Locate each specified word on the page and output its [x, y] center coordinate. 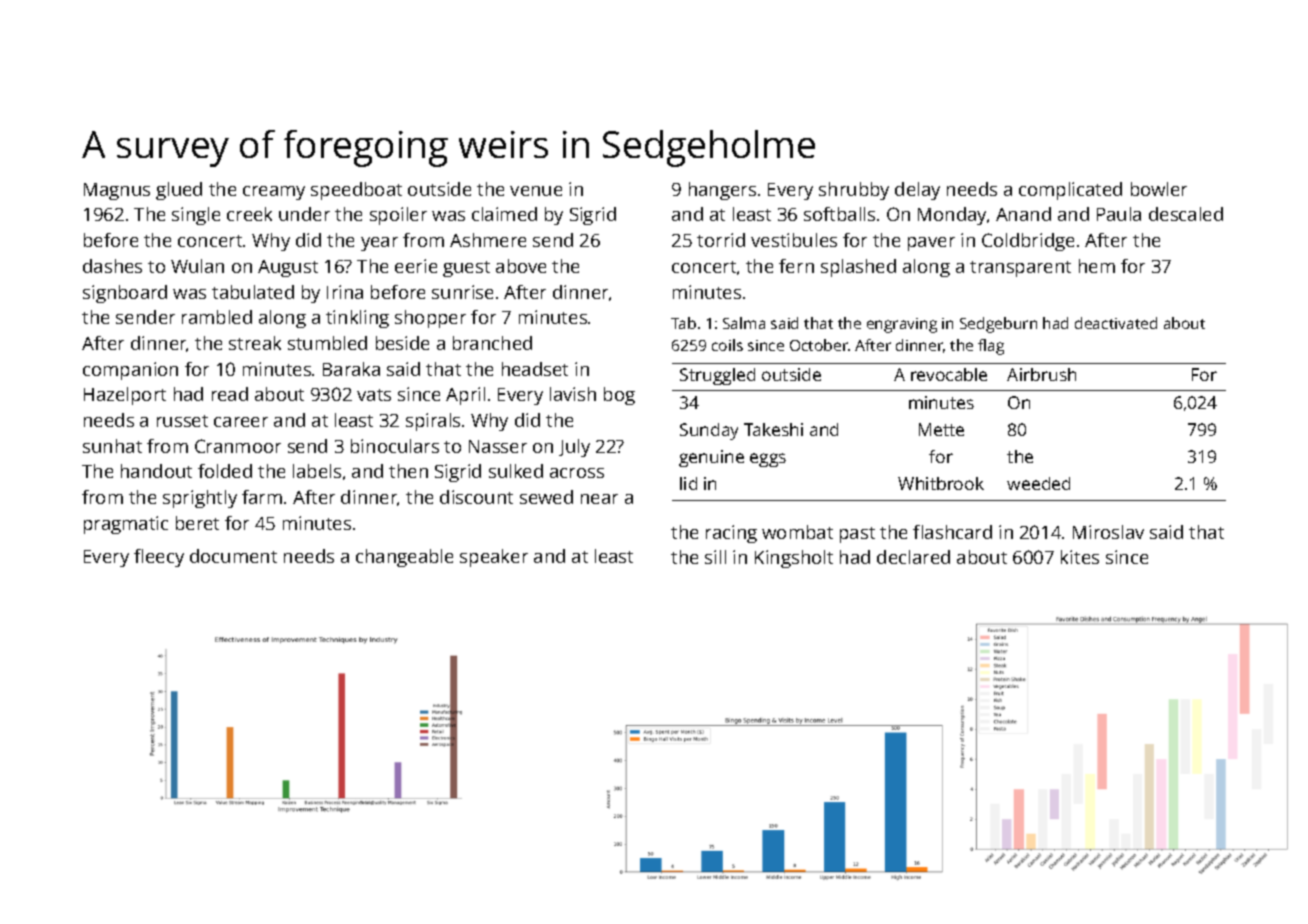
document [233, 556]
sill [715, 557]
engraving [902, 325]
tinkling [357, 319]
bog [619, 396]
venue [536, 191]
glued [179, 191]
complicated [1070, 191]
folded [225, 471]
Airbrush [1041, 374]
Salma [744, 323]
